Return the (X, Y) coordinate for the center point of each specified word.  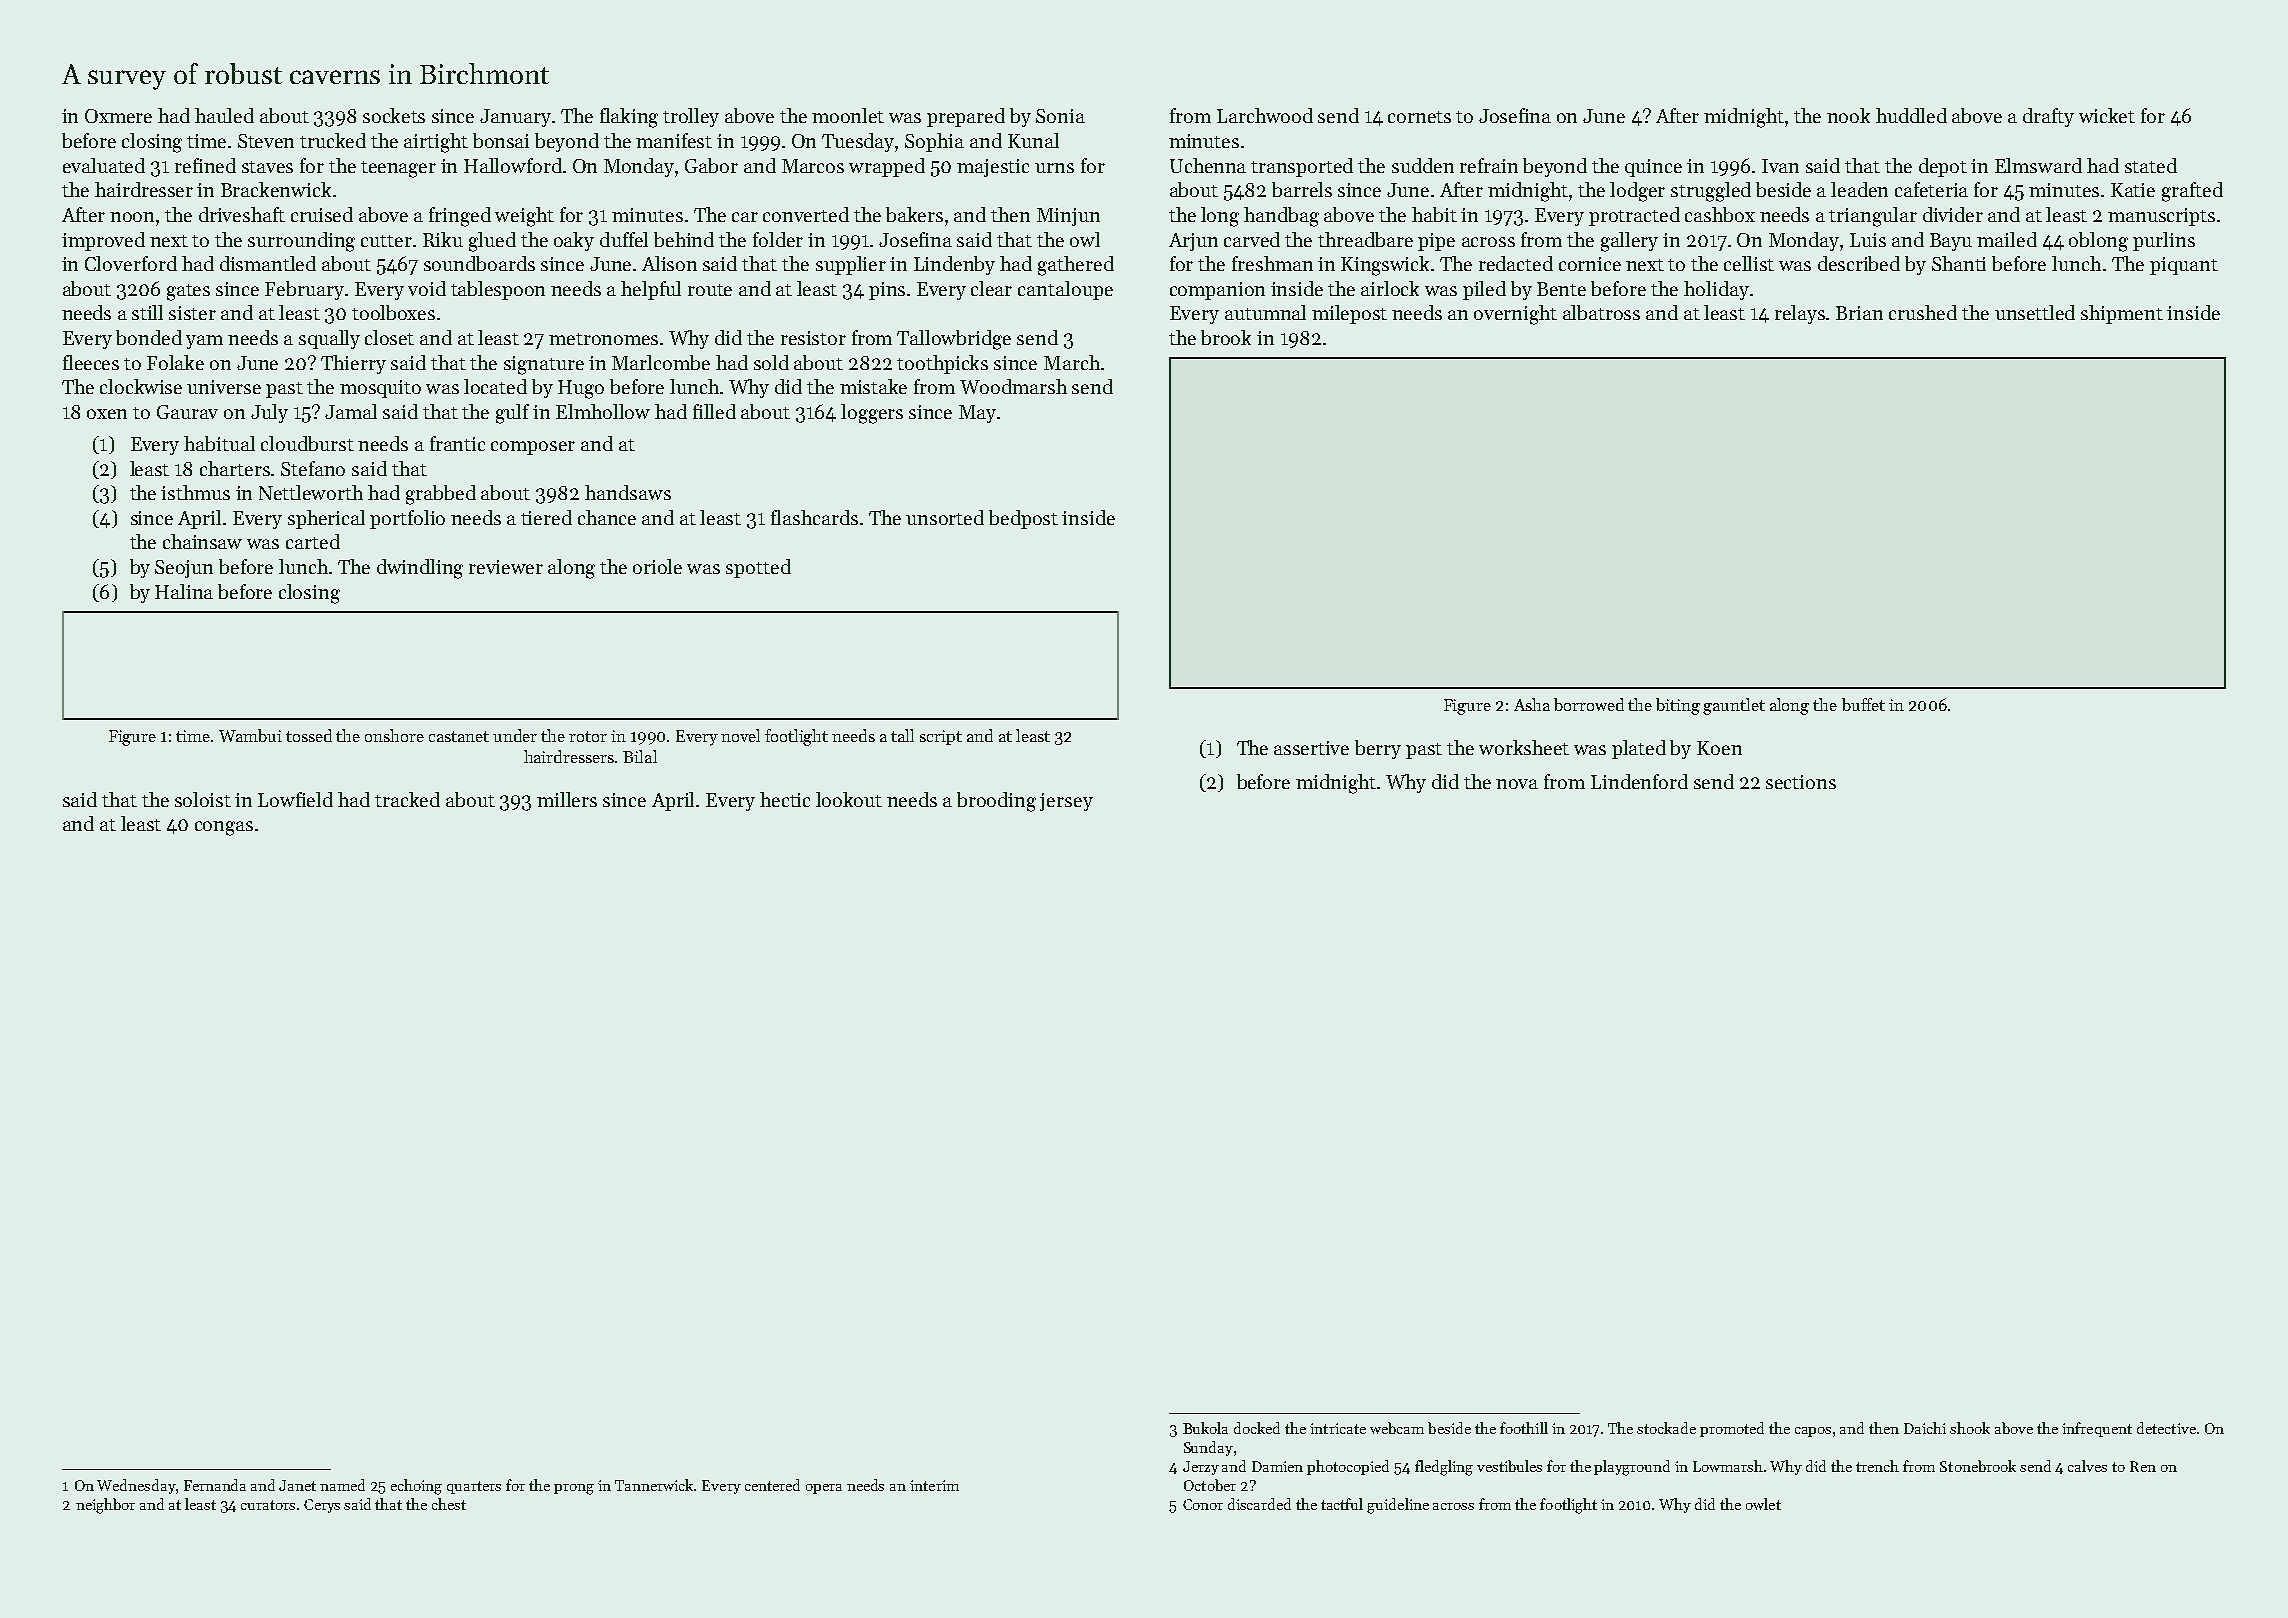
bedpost (1023, 519)
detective (2166, 1428)
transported (1302, 167)
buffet (1863, 704)
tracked (407, 799)
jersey (1066, 802)
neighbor (105, 1506)
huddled (1911, 115)
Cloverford (131, 263)
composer (533, 448)
